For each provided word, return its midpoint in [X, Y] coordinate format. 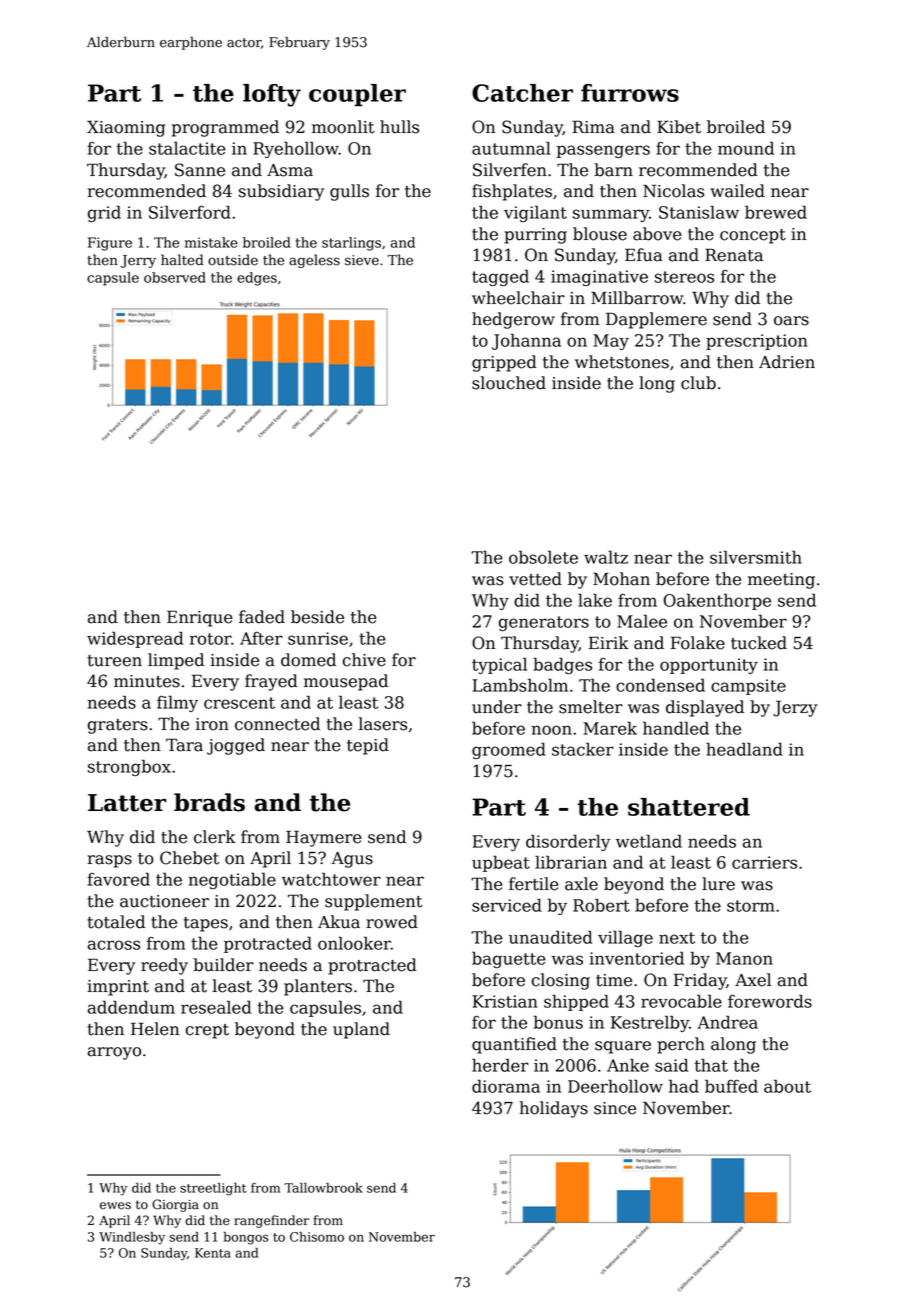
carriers [764, 862]
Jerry [138, 261]
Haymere [324, 839]
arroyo [114, 1053]
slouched [509, 383]
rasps [110, 861]
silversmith [756, 557]
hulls [399, 127]
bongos [246, 1238]
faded [262, 617]
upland [361, 1030]
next [677, 938]
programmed [225, 128]
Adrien [787, 362]
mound [746, 148]
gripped [504, 363]
